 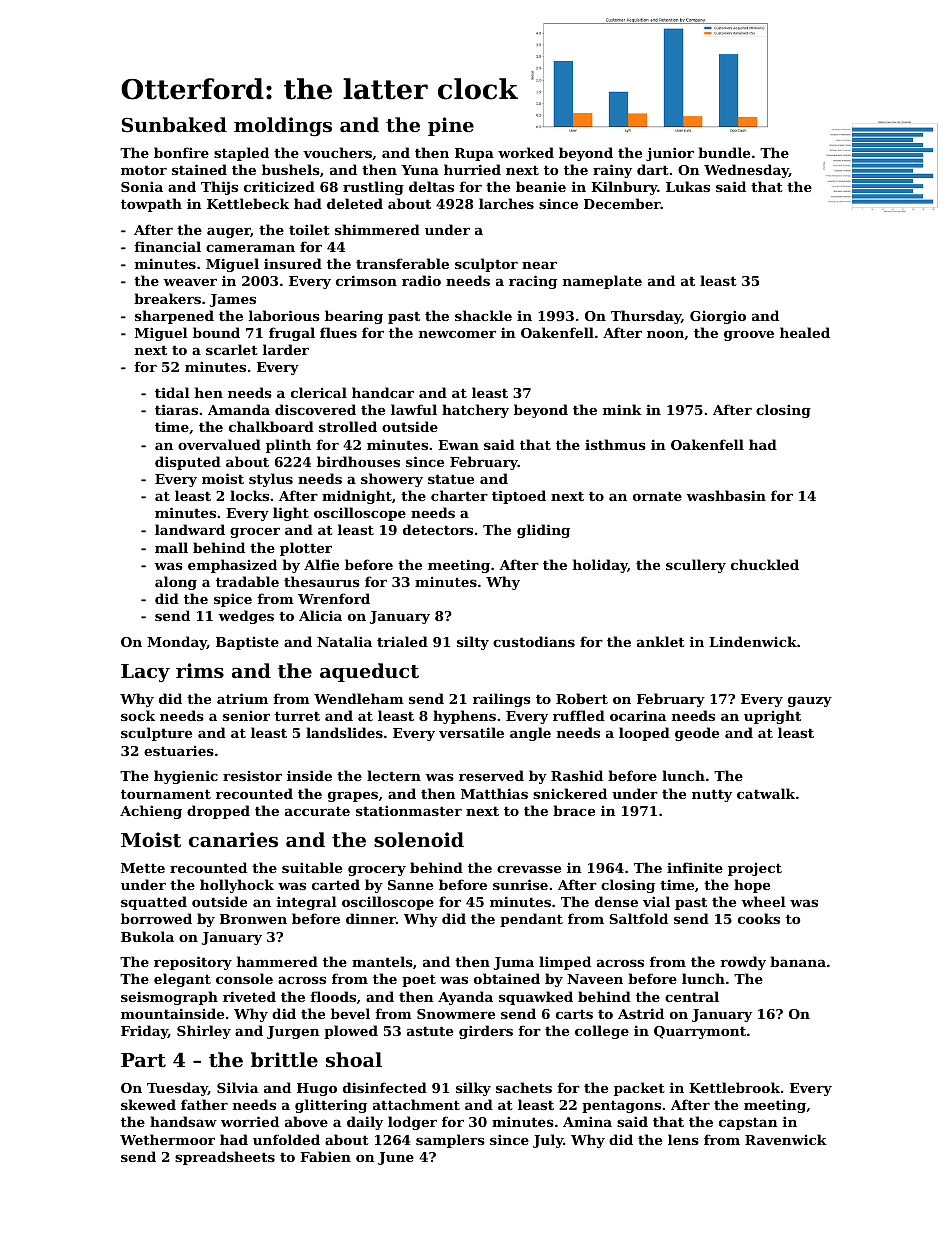 I want to click on detectors, so click(x=438, y=529).
